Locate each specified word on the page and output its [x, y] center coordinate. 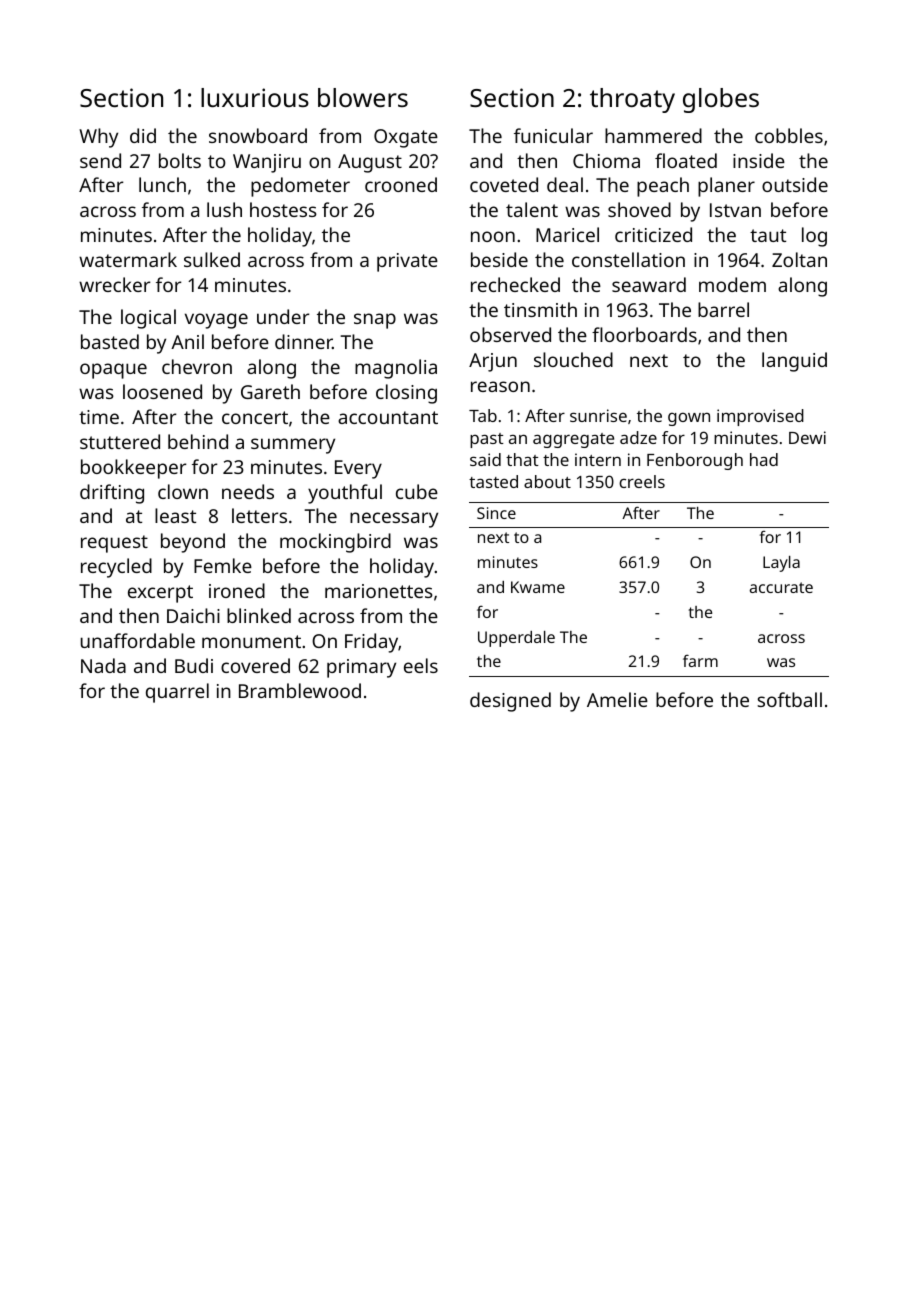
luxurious [255, 97]
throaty [632, 100]
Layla [781, 564]
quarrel [177, 693]
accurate [781, 587]
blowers [363, 97]
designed [510, 702]
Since [496, 513]
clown [183, 491]
